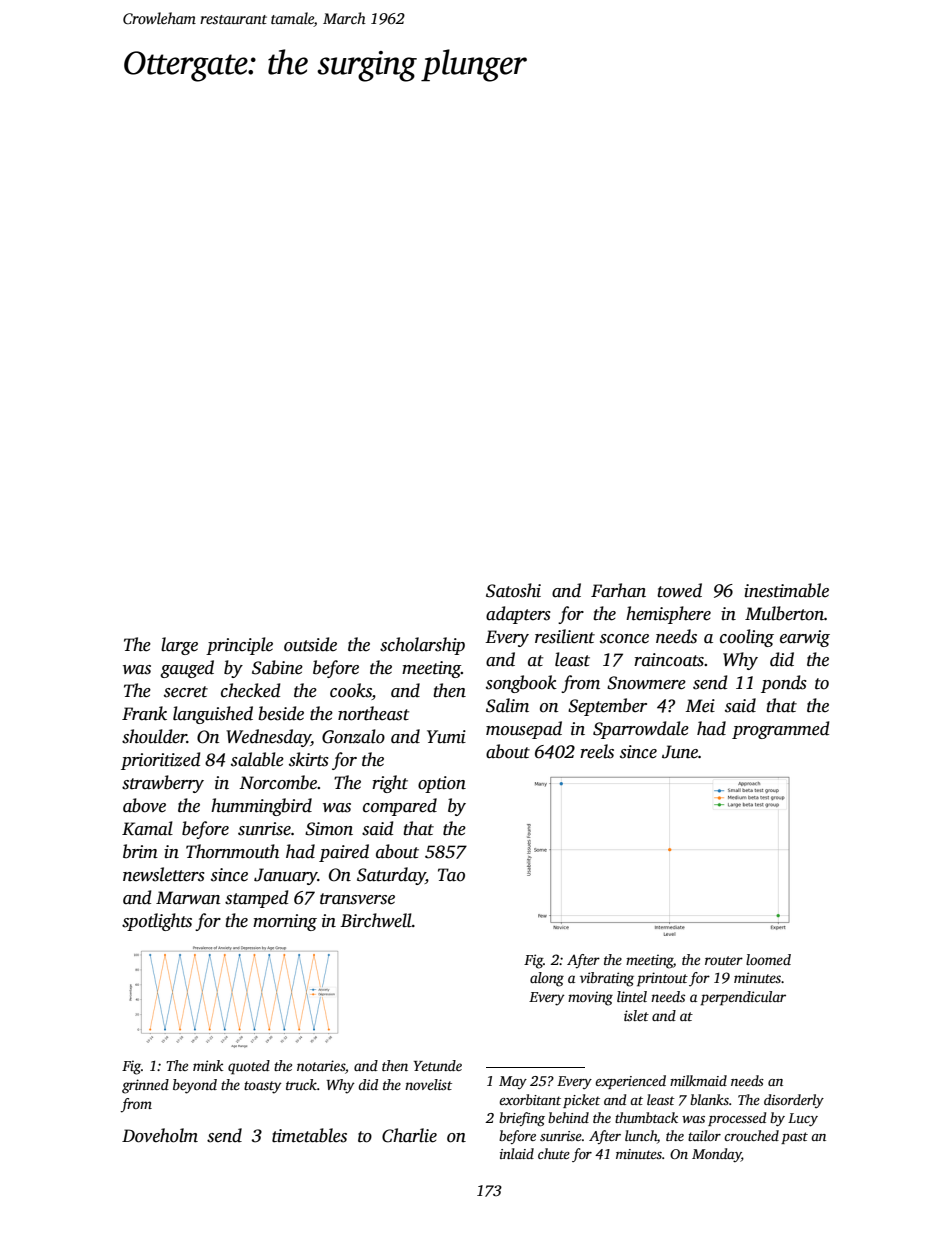 Image resolution: width=952 pixels, height=1233 pixels. Describe the element at coordinates (239, 646) in the page. I see `principle` at that location.
